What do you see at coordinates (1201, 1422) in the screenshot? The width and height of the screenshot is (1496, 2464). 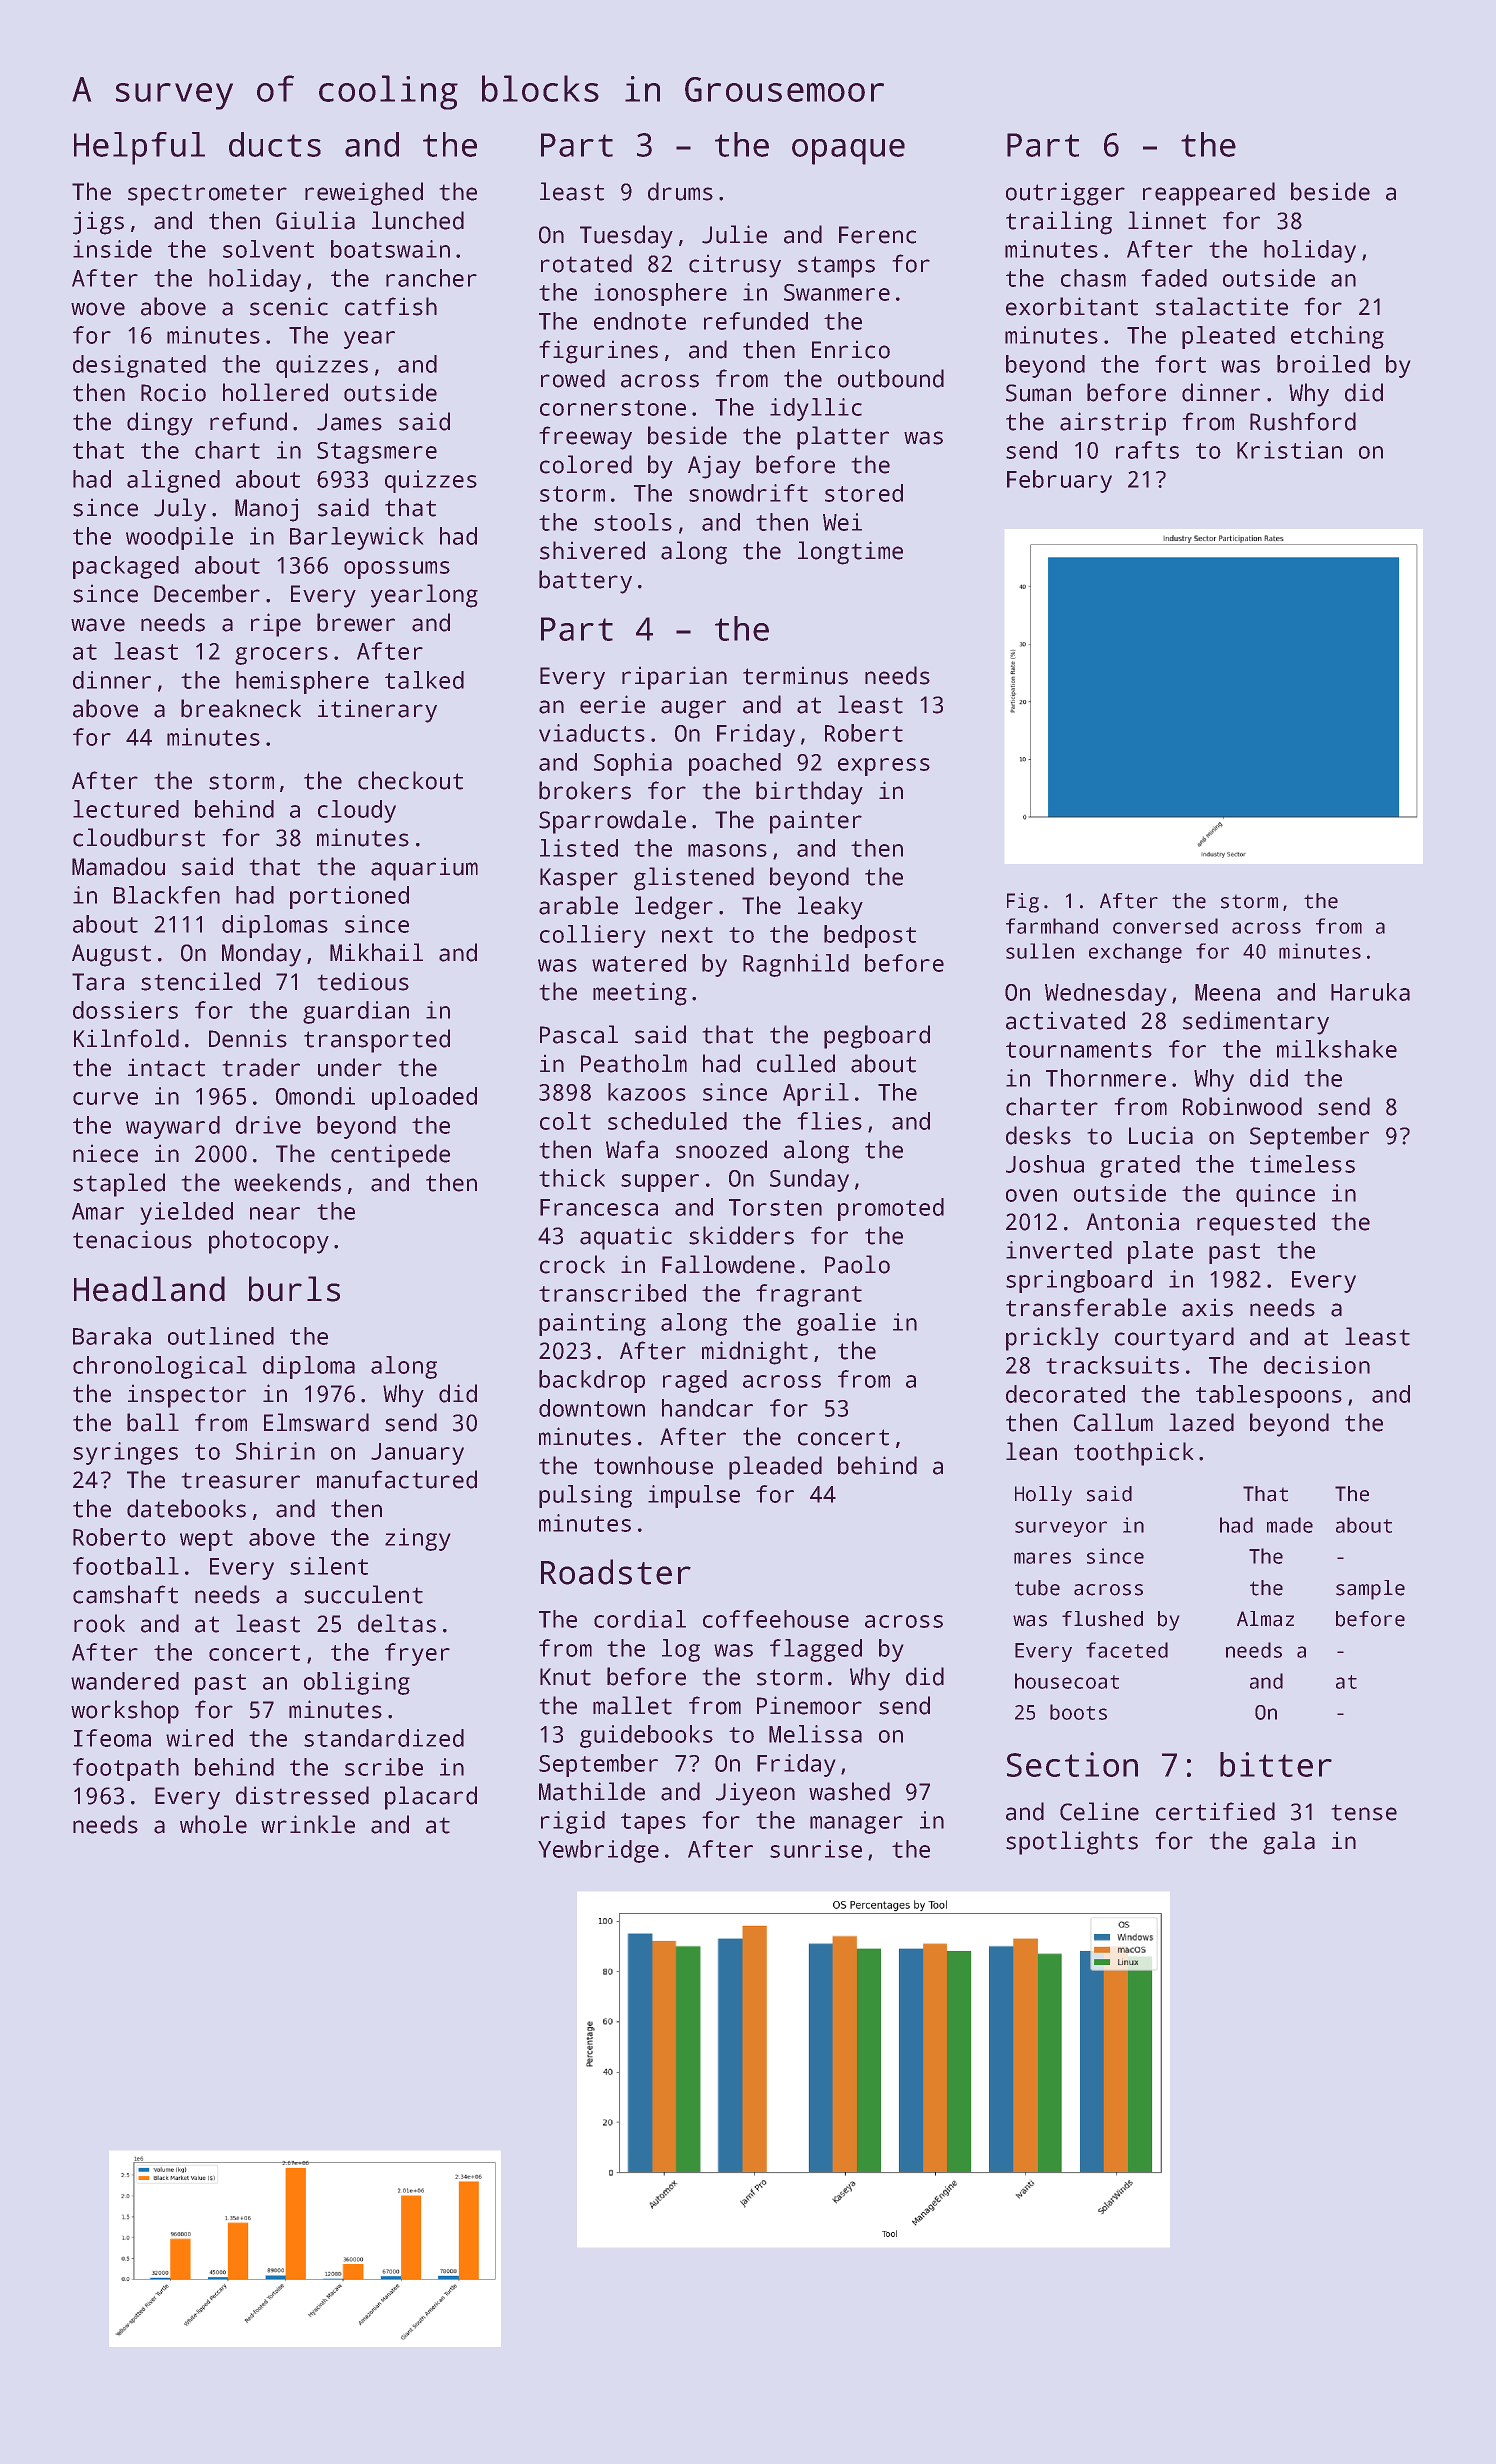 I see `lazed` at bounding box center [1201, 1422].
